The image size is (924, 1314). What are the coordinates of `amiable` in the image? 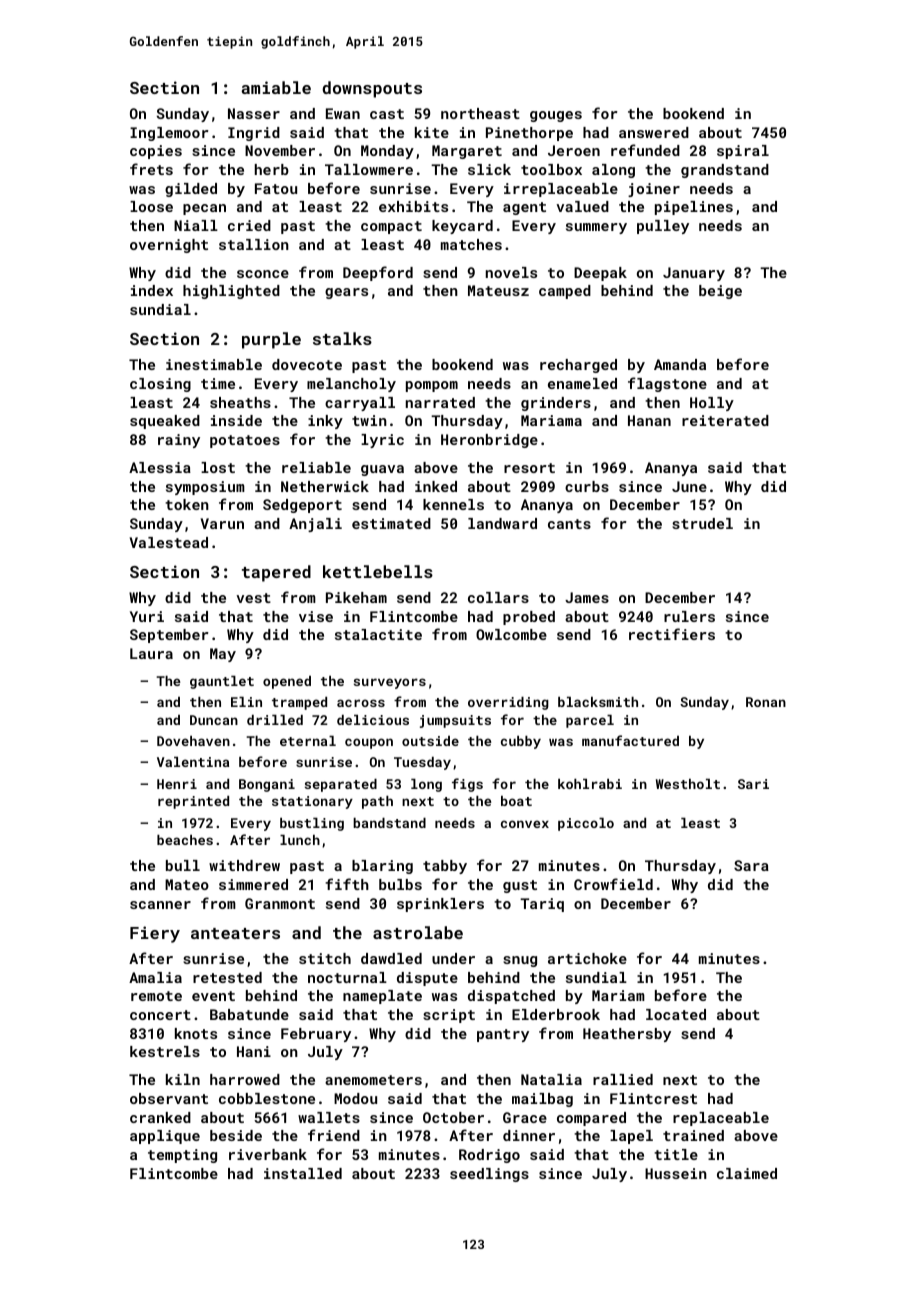 It's located at (276, 87).
